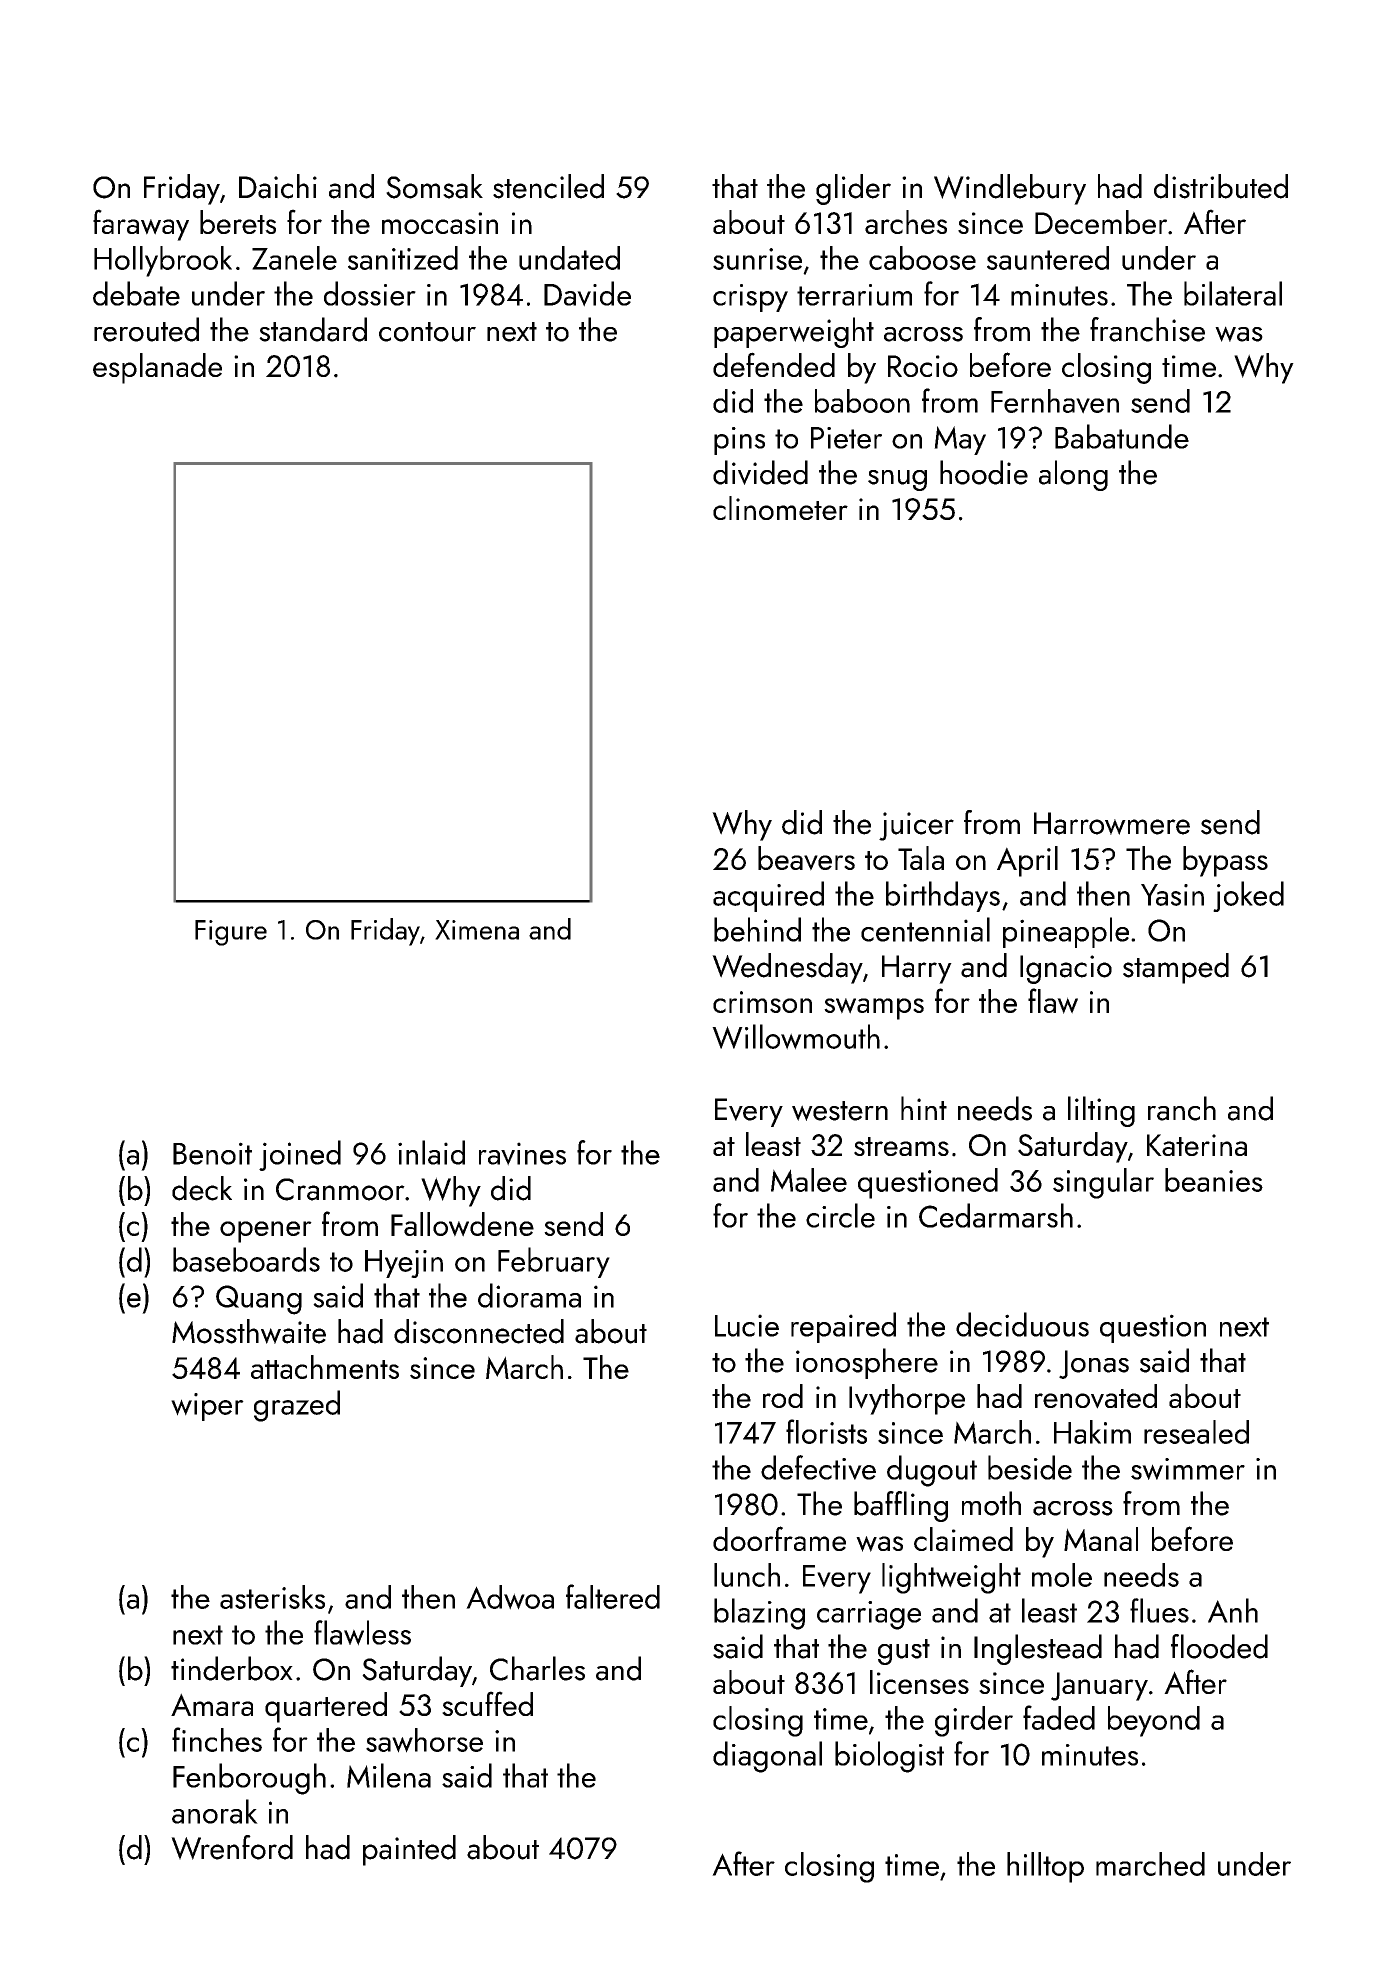  I want to click on beyond, so click(1154, 1721).
